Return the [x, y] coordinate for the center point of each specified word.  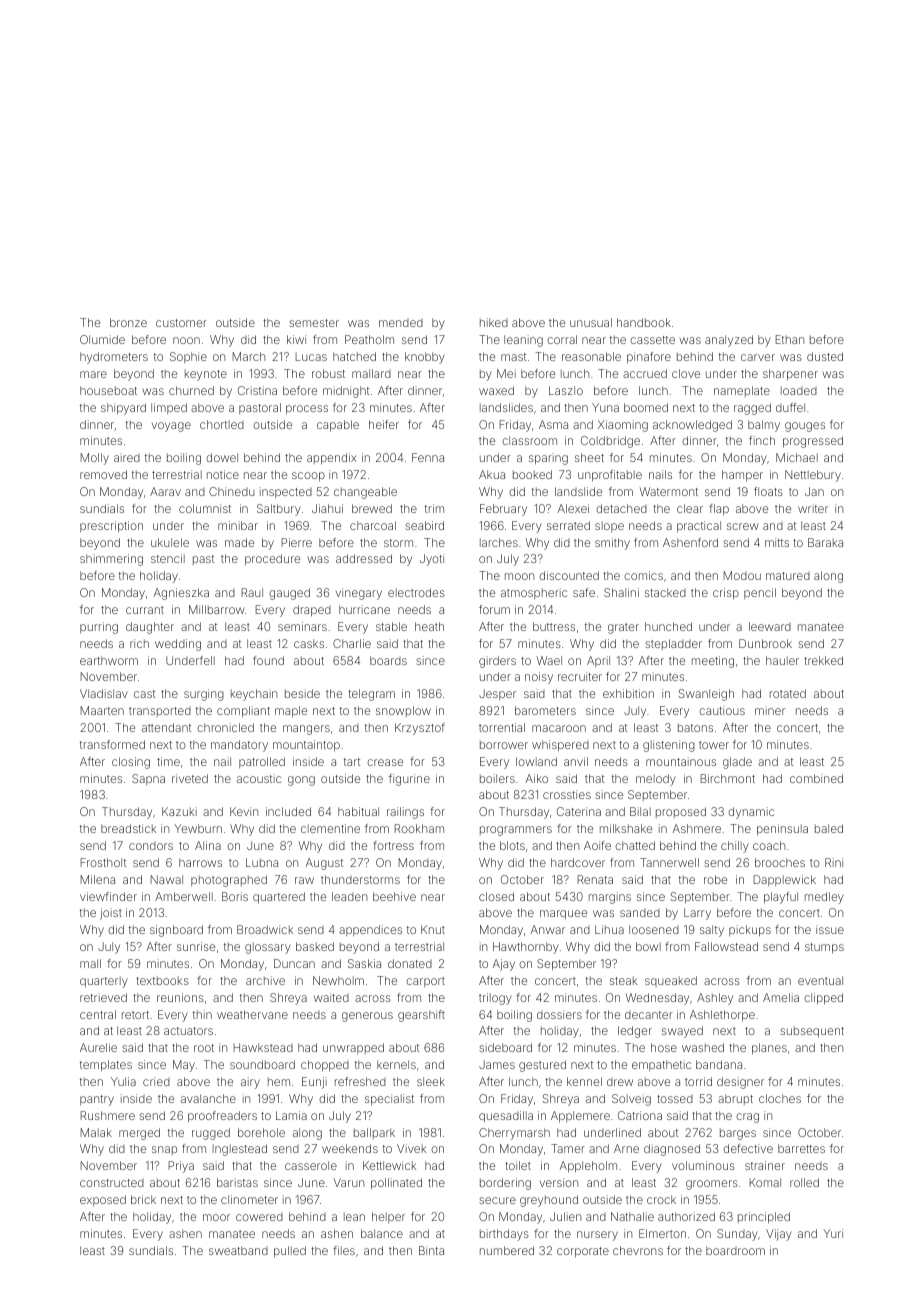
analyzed [729, 341]
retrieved [103, 997]
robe [715, 879]
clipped [823, 999]
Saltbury [279, 510]
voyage [171, 427]
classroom [529, 440]
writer [813, 508]
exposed [103, 1200]
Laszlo [566, 390]
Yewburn [198, 828]
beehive [394, 896]
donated [410, 963]
